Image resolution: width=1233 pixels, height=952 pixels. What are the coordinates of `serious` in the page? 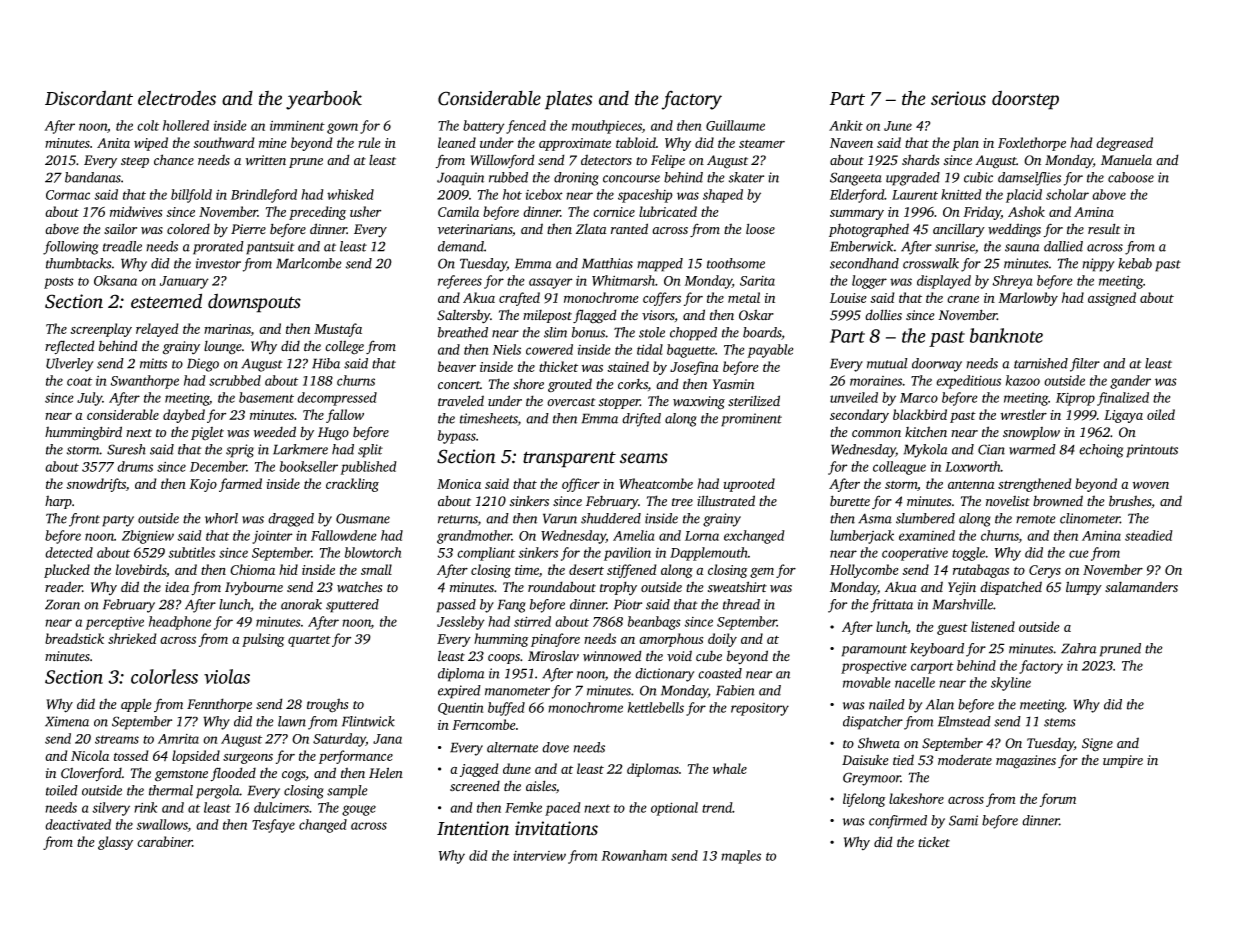 It's located at (958, 98).
